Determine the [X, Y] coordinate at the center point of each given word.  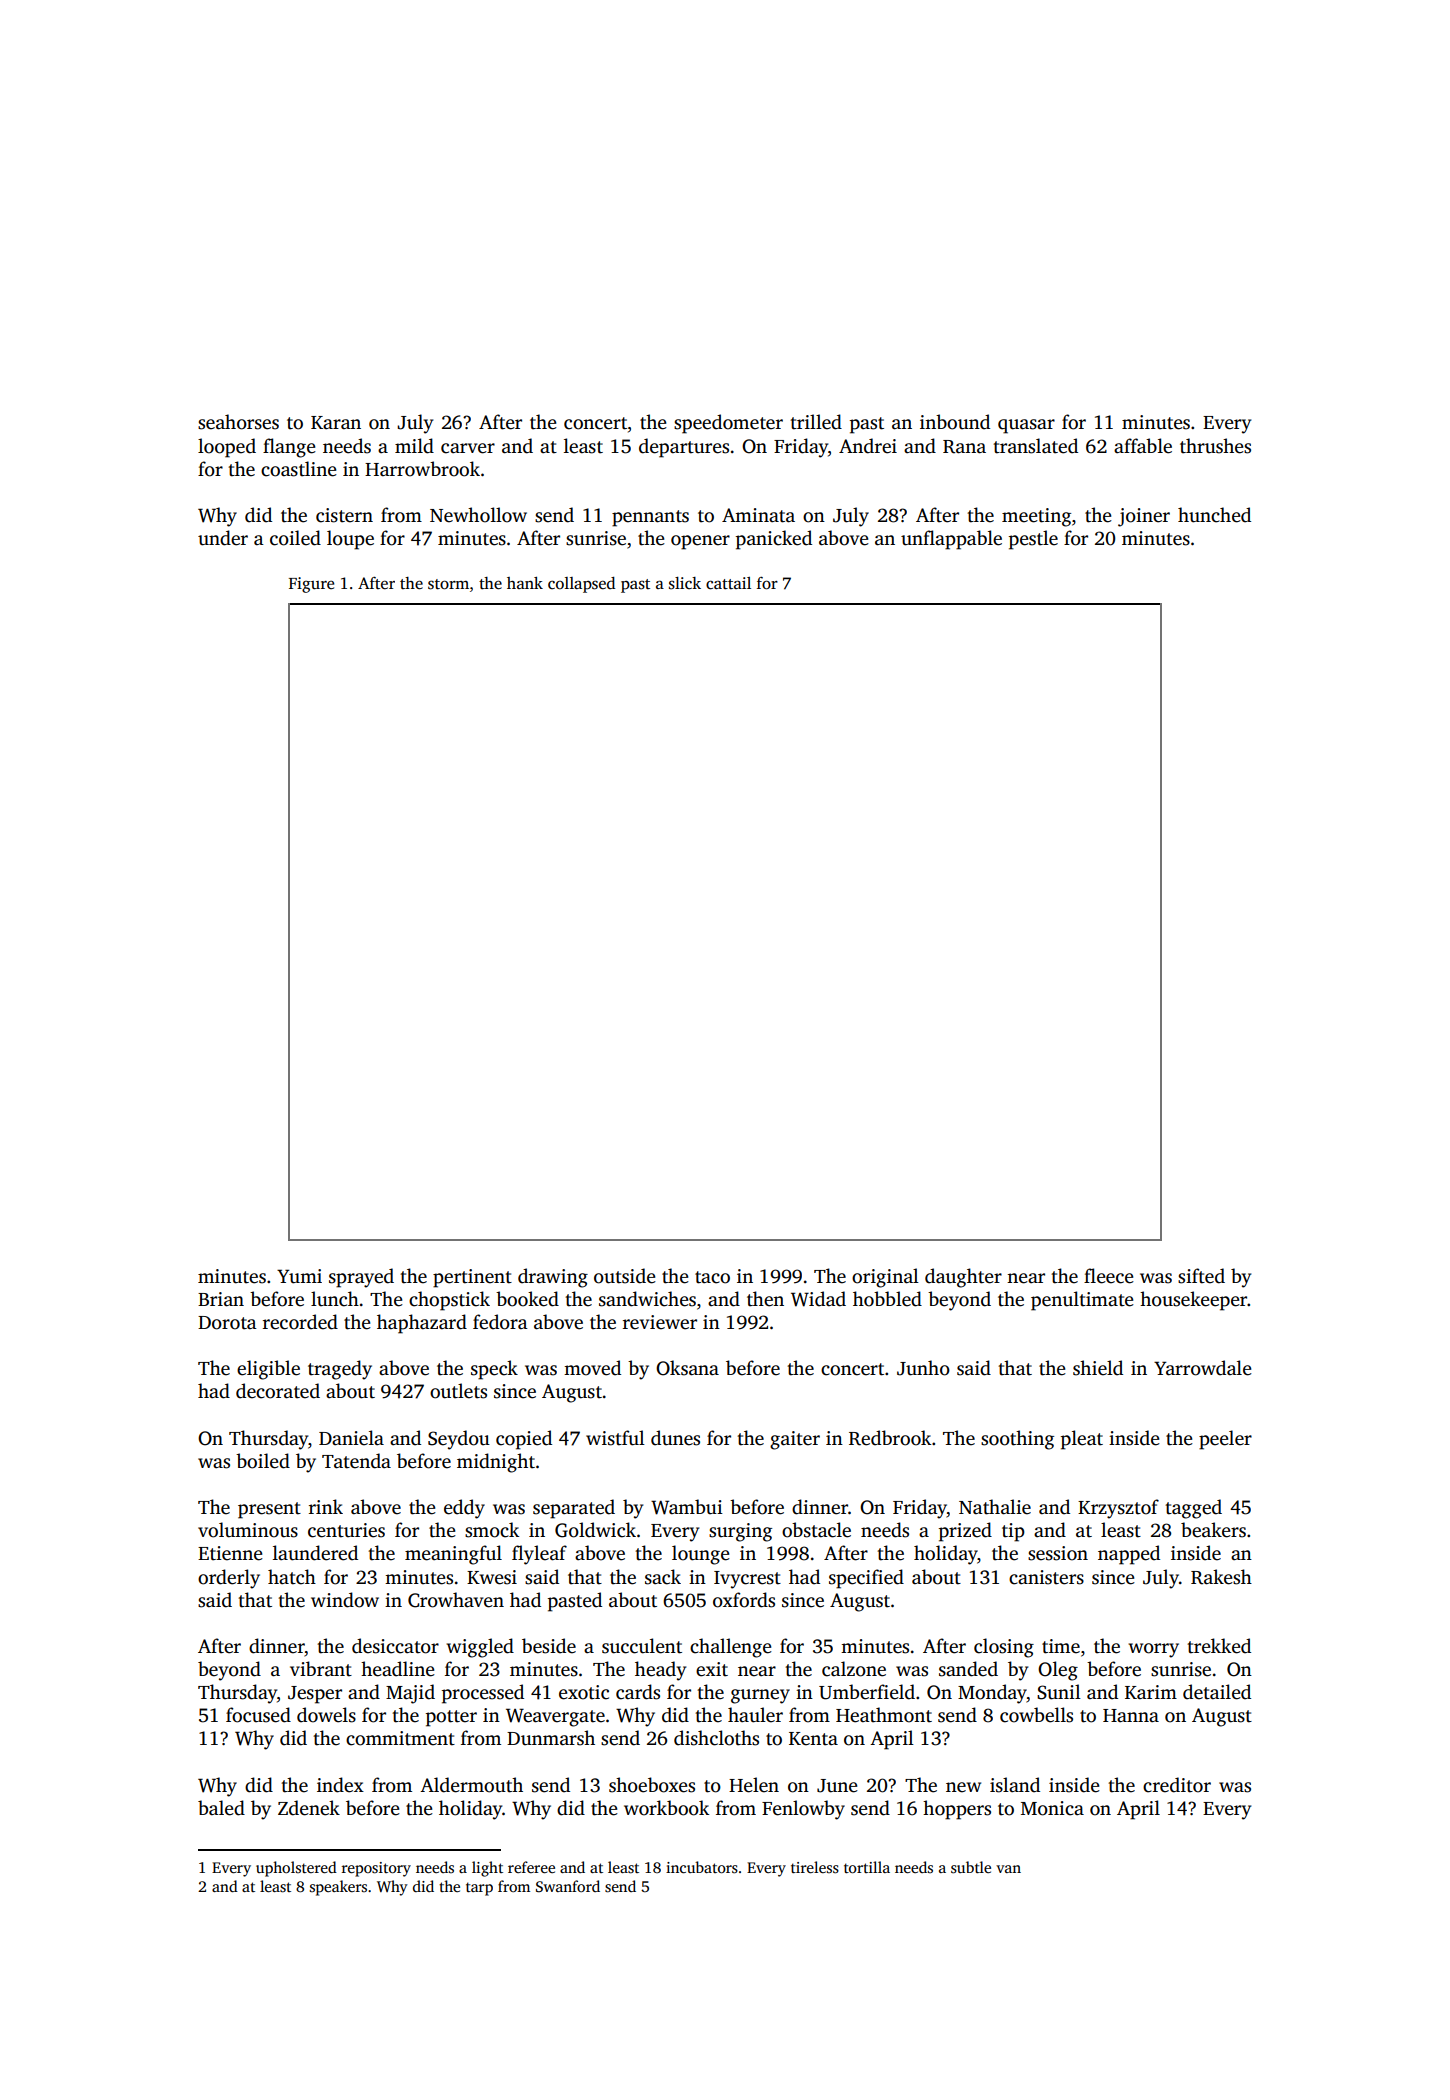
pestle [1033, 540]
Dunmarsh [551, 1738]
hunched [1214, 515]
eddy [464, 1509]
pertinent [472, 1278]
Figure [311, 585]
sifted [1201, 1276]
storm [448, 584]
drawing [553, 1278]
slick [685, 583]
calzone [854, 1669]
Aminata [758, 515]
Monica [1052, 1808]
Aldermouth [471, 1785]
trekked [1219, 1646]
